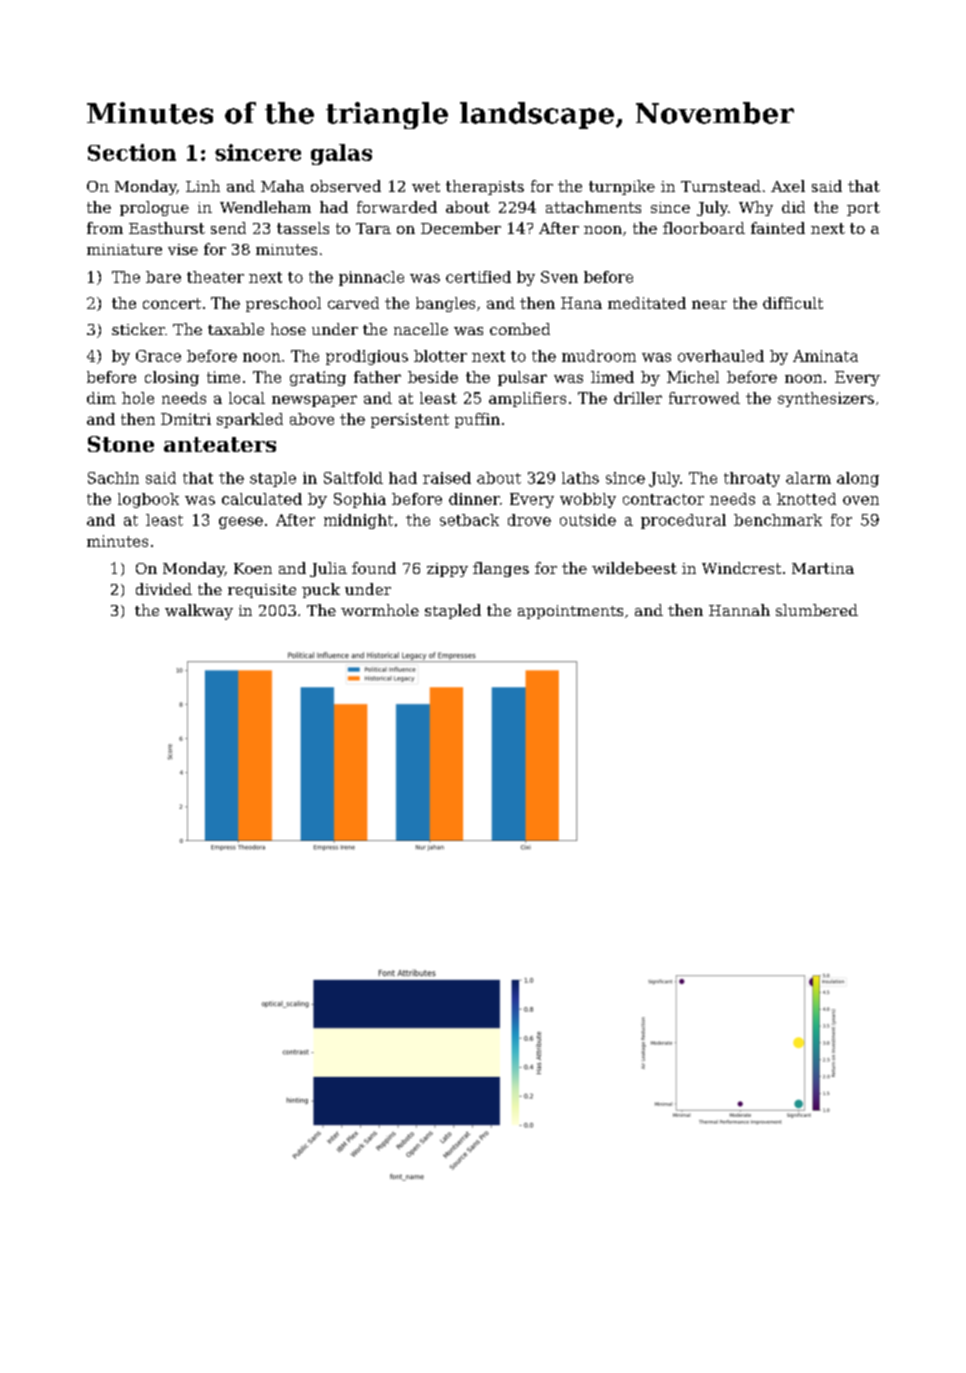  I want to click on Hana, so click(581, 303).
